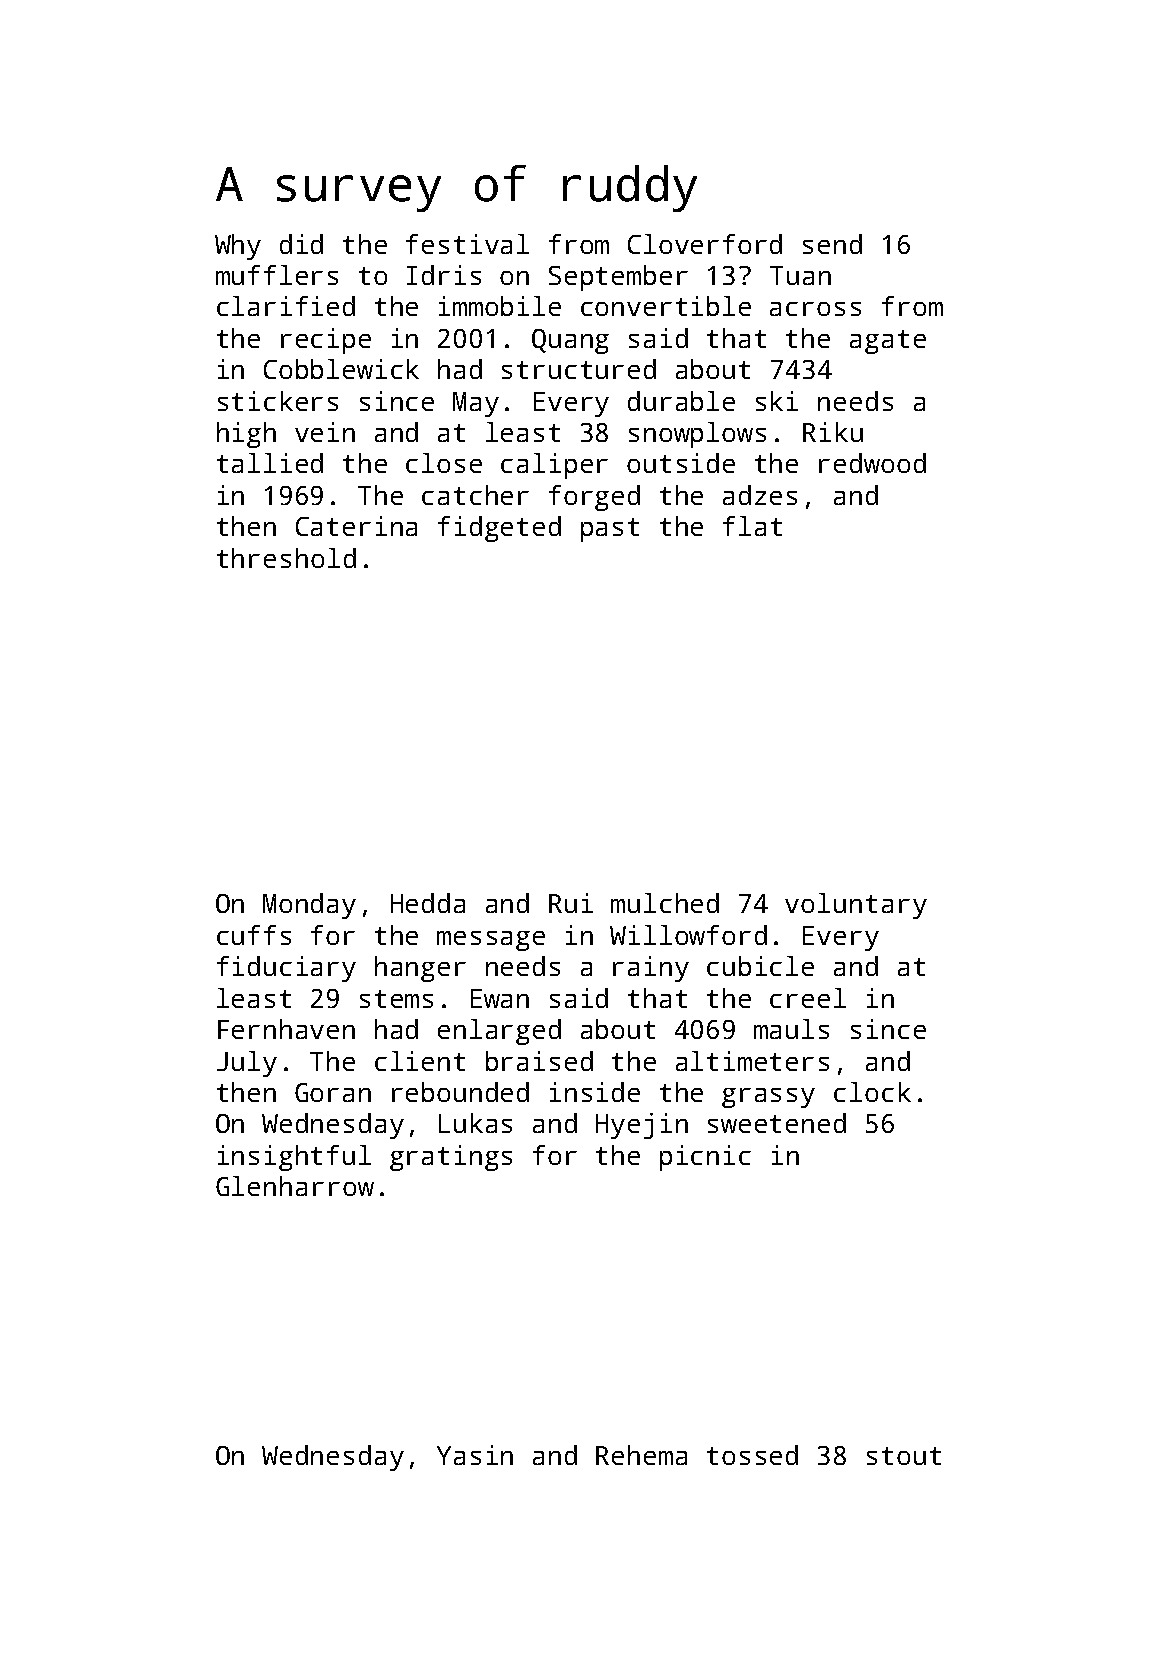 This image has width=1165, height=1654. I want to click on Yasin, so click(475, 1455).
